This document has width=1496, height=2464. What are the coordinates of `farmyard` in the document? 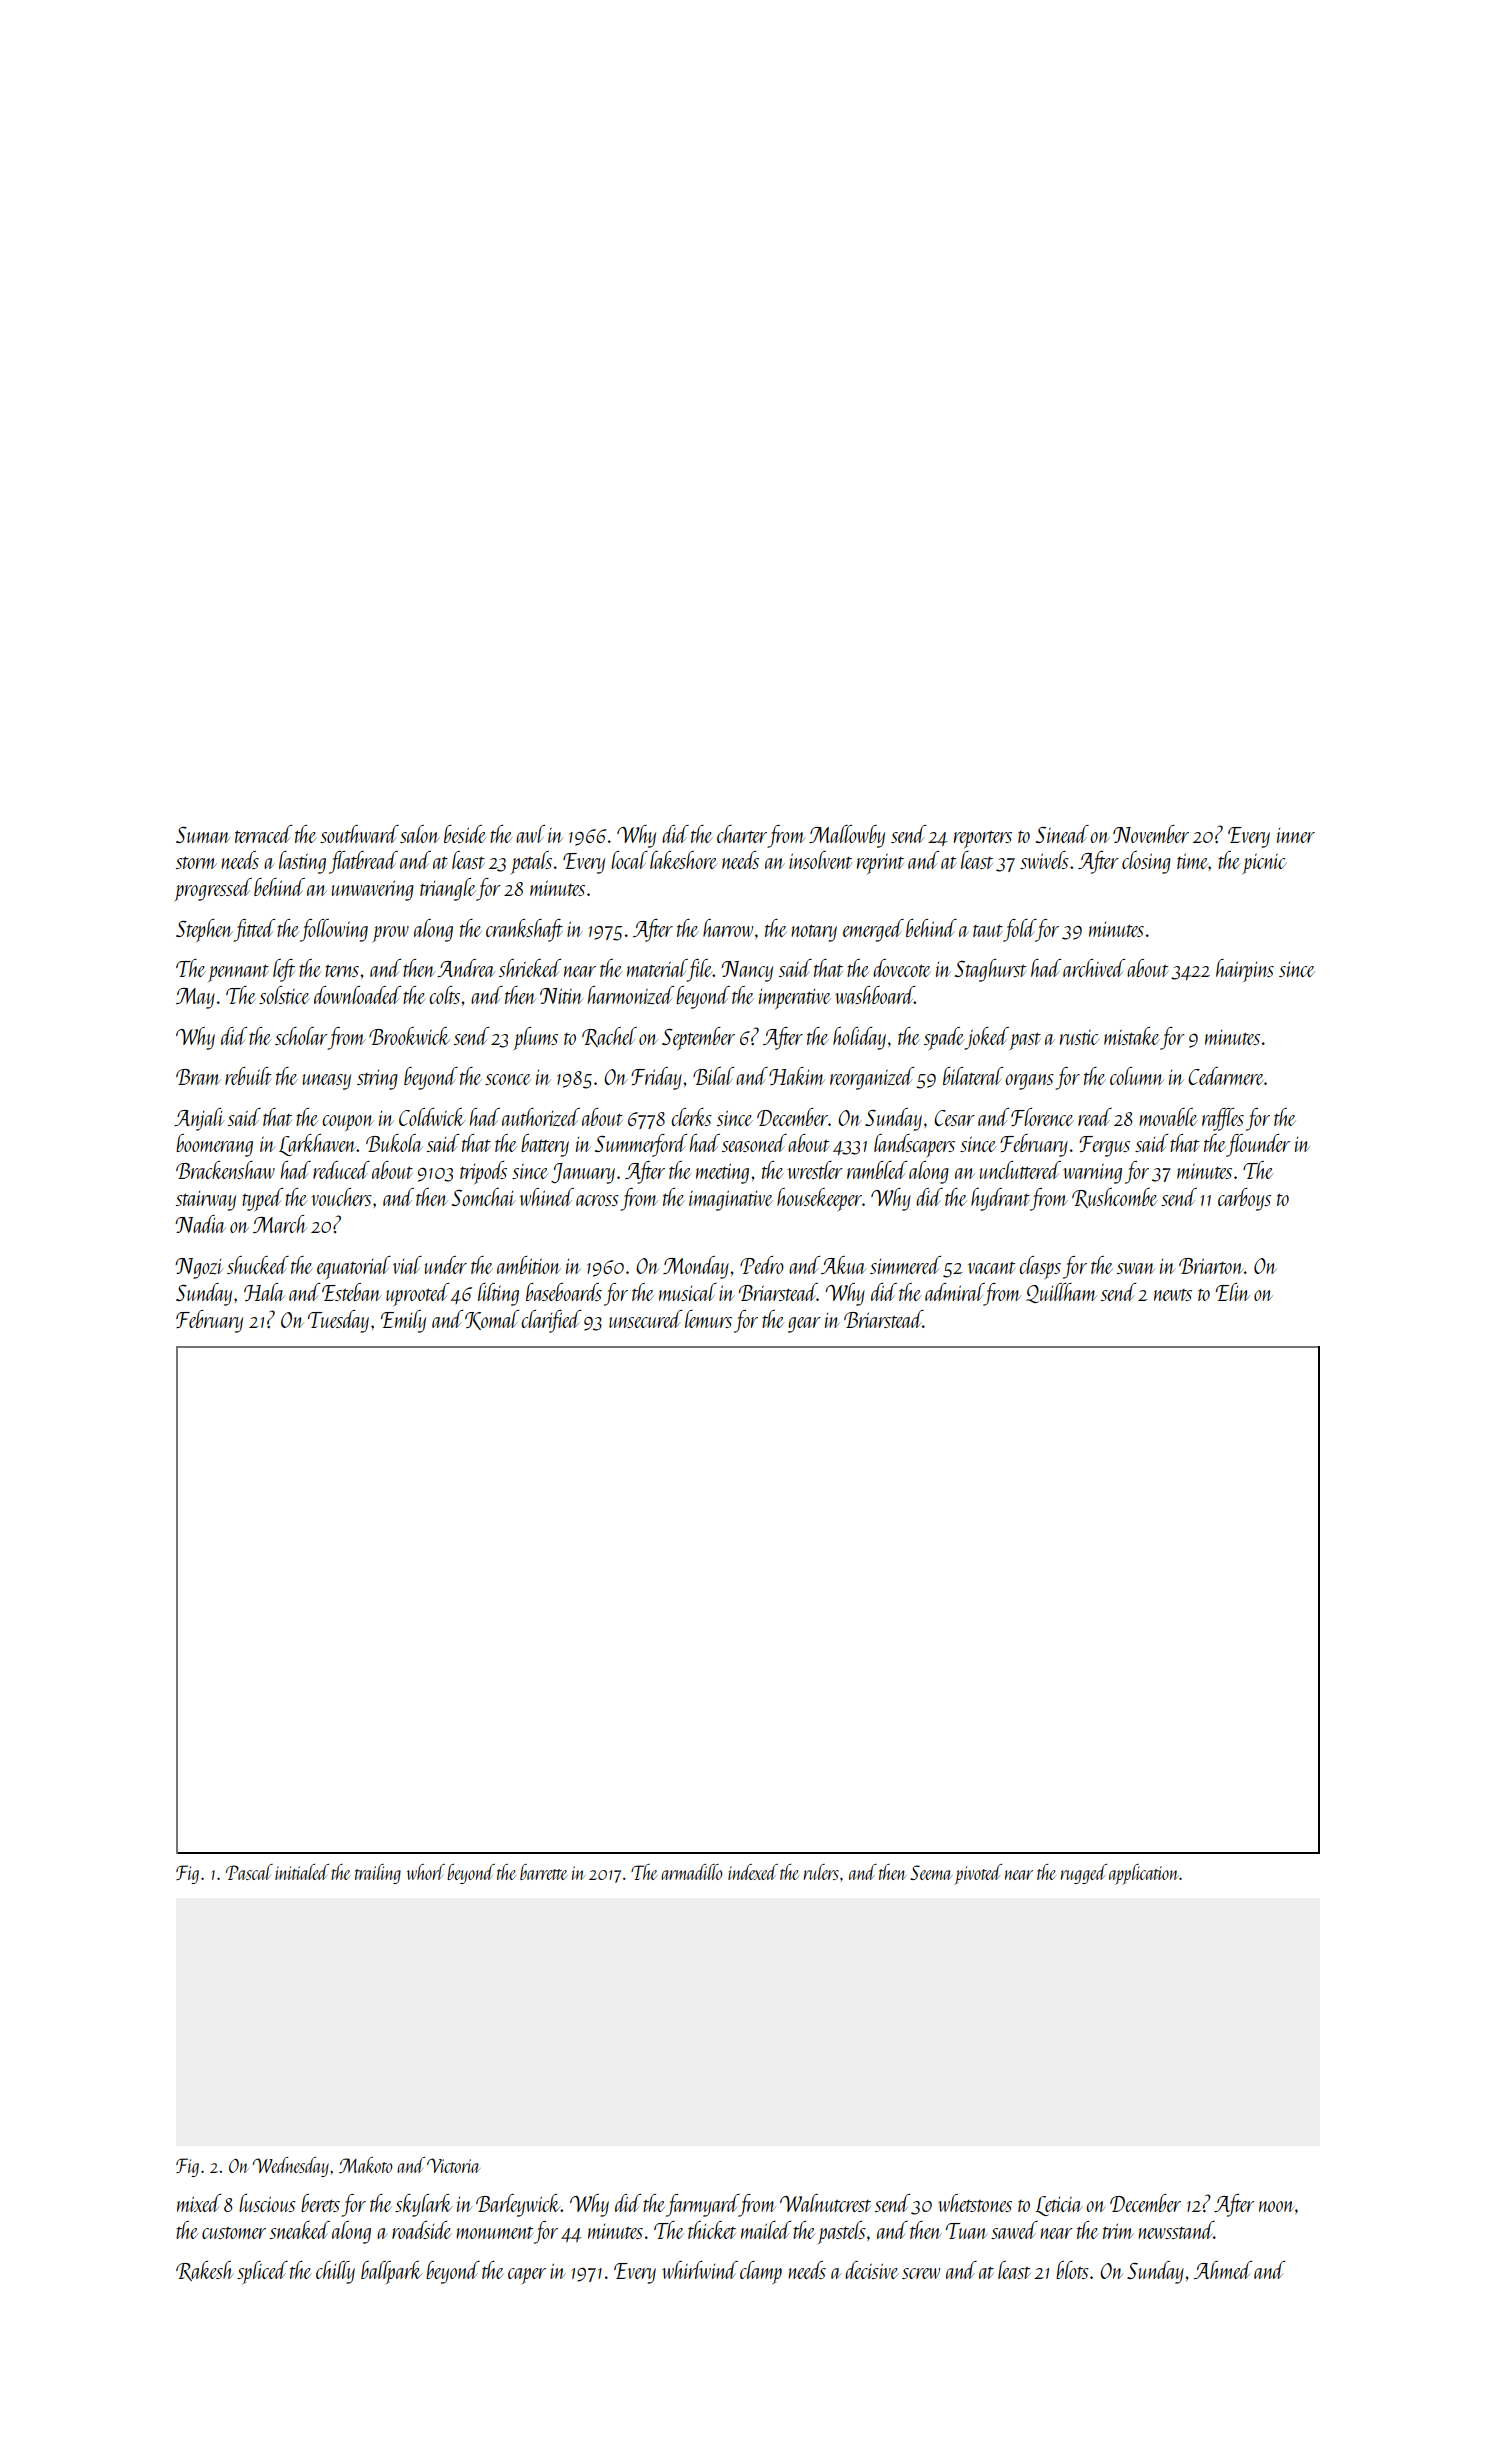 It's located at (702, 2205).
